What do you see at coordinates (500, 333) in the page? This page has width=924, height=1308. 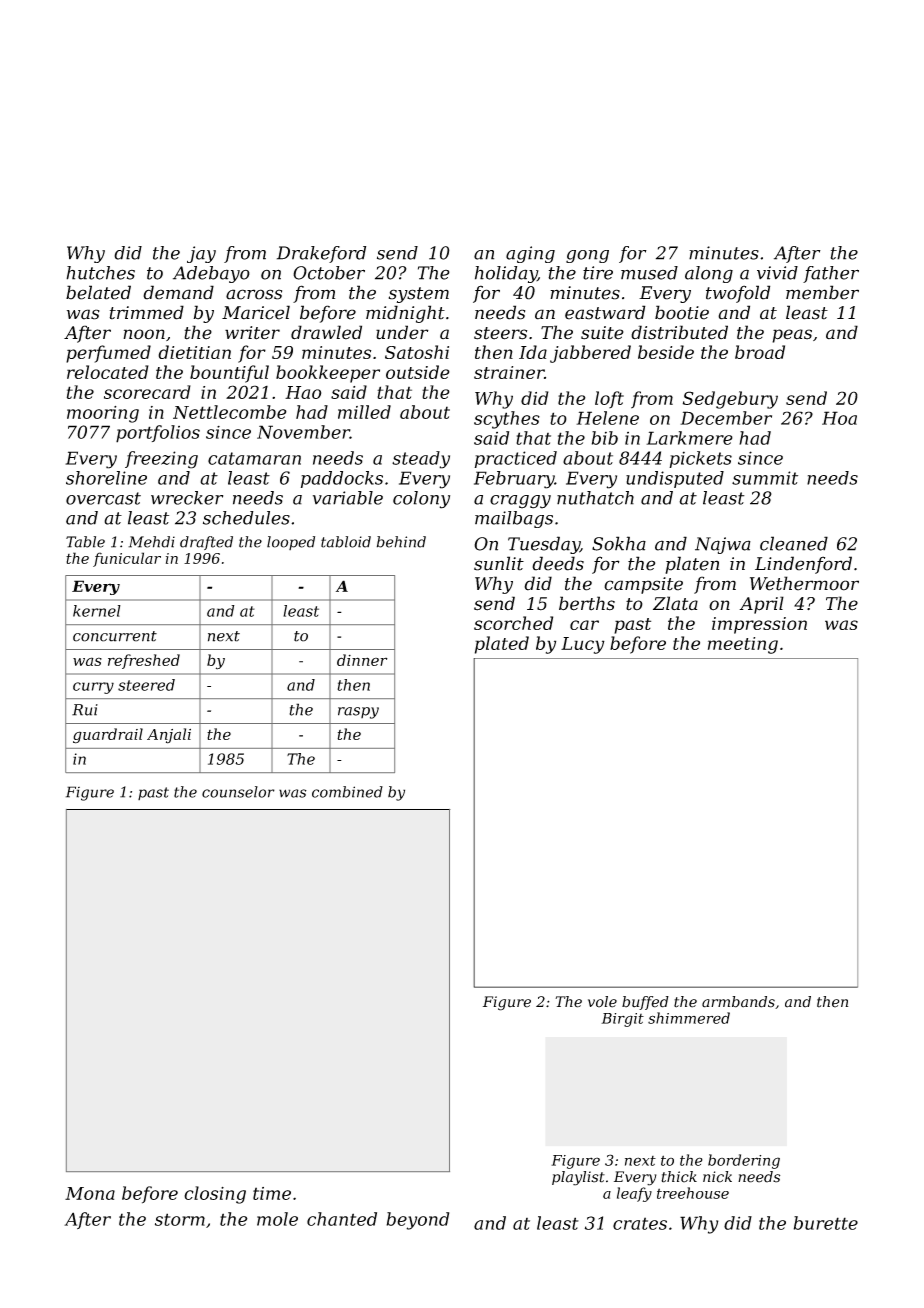 I see `steers` at bounding box center [500, 333].
